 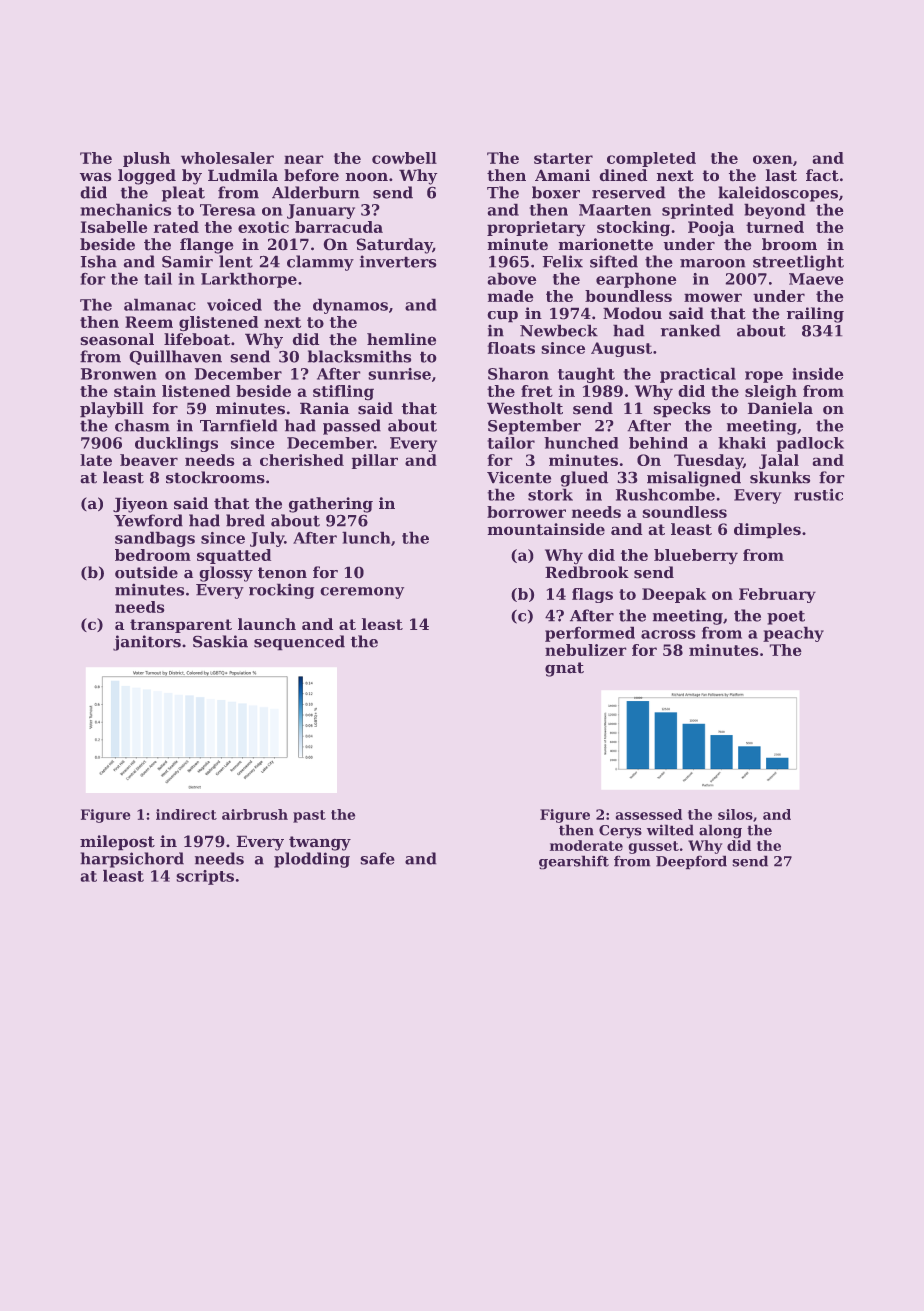 I want to click on scripts, so click(x=205, y=877).
